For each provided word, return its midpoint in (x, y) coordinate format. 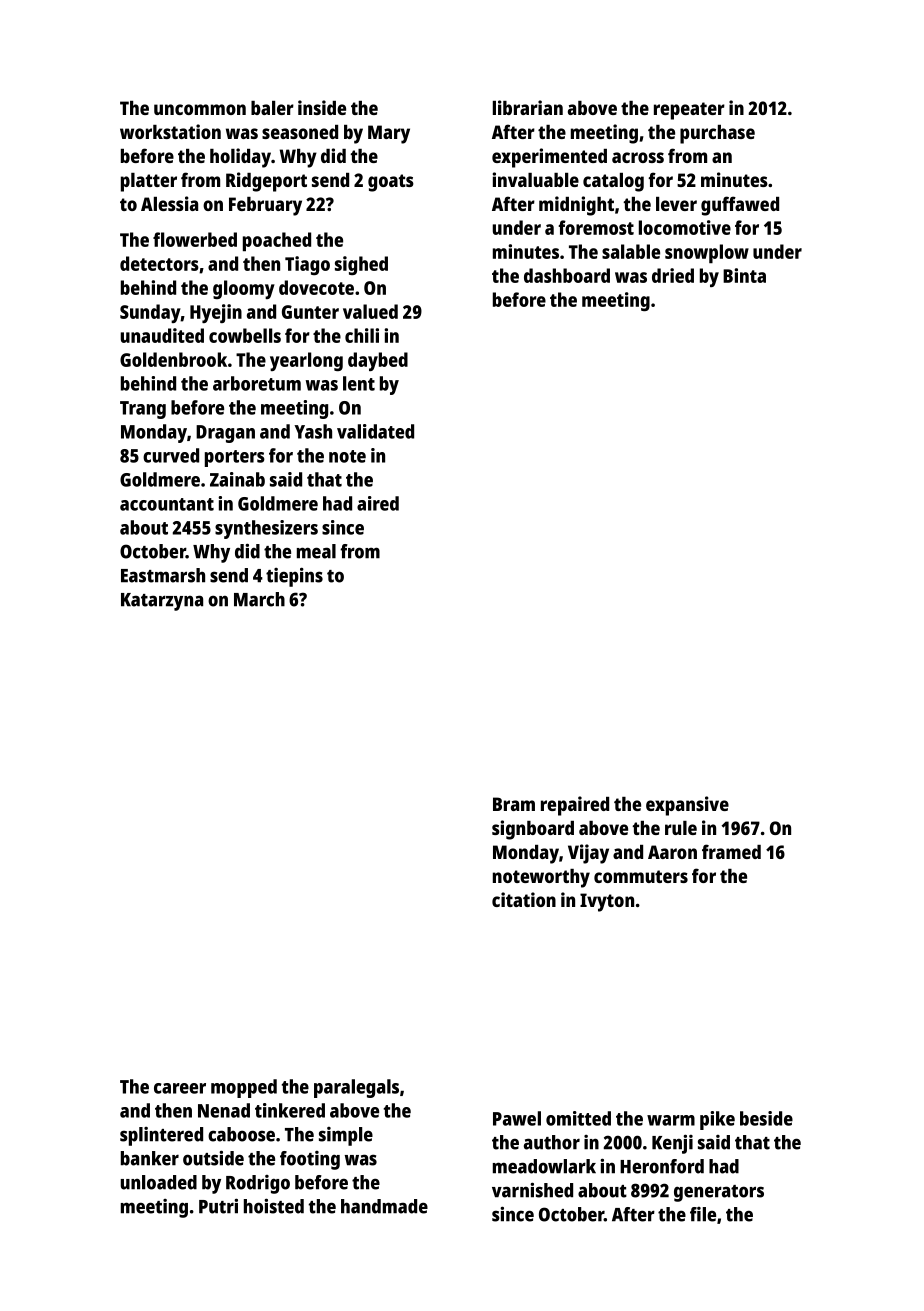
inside (322, 107)
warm (671, 1120)
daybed (378, 361)
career (180, 1088)
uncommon (200, 109)
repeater (689, 111)
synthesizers (266, 529)
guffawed (740, 206)
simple (346, 1136)
